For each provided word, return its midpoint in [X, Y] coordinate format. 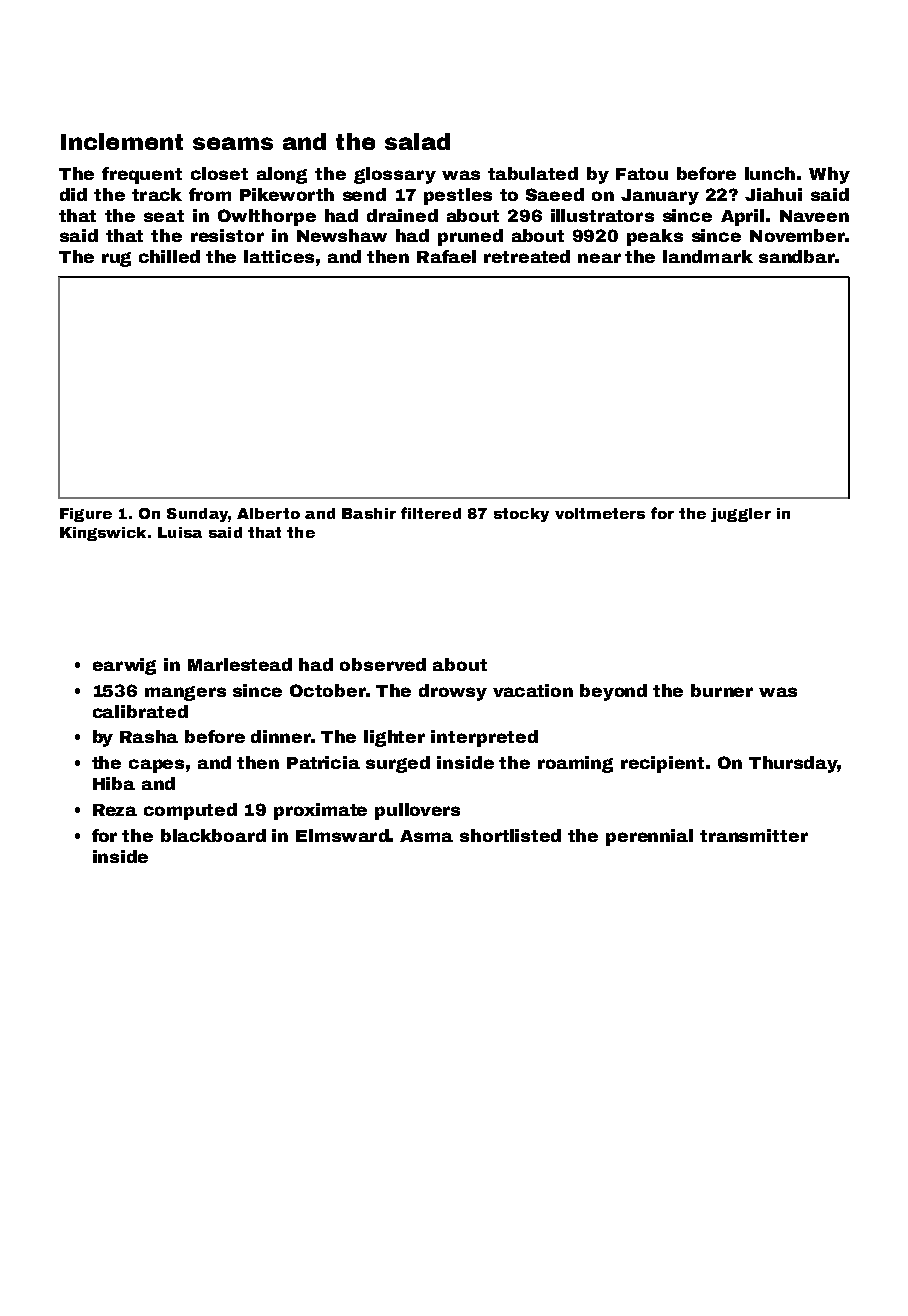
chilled [169, 256]
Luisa [180, 532]
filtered [431, 513]
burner [722, 690]
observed [383, 664]
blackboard [213, 835]
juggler [741, 515]
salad [417, 141]
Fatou [642, 174]
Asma [426, 836]
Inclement [122, 141]
